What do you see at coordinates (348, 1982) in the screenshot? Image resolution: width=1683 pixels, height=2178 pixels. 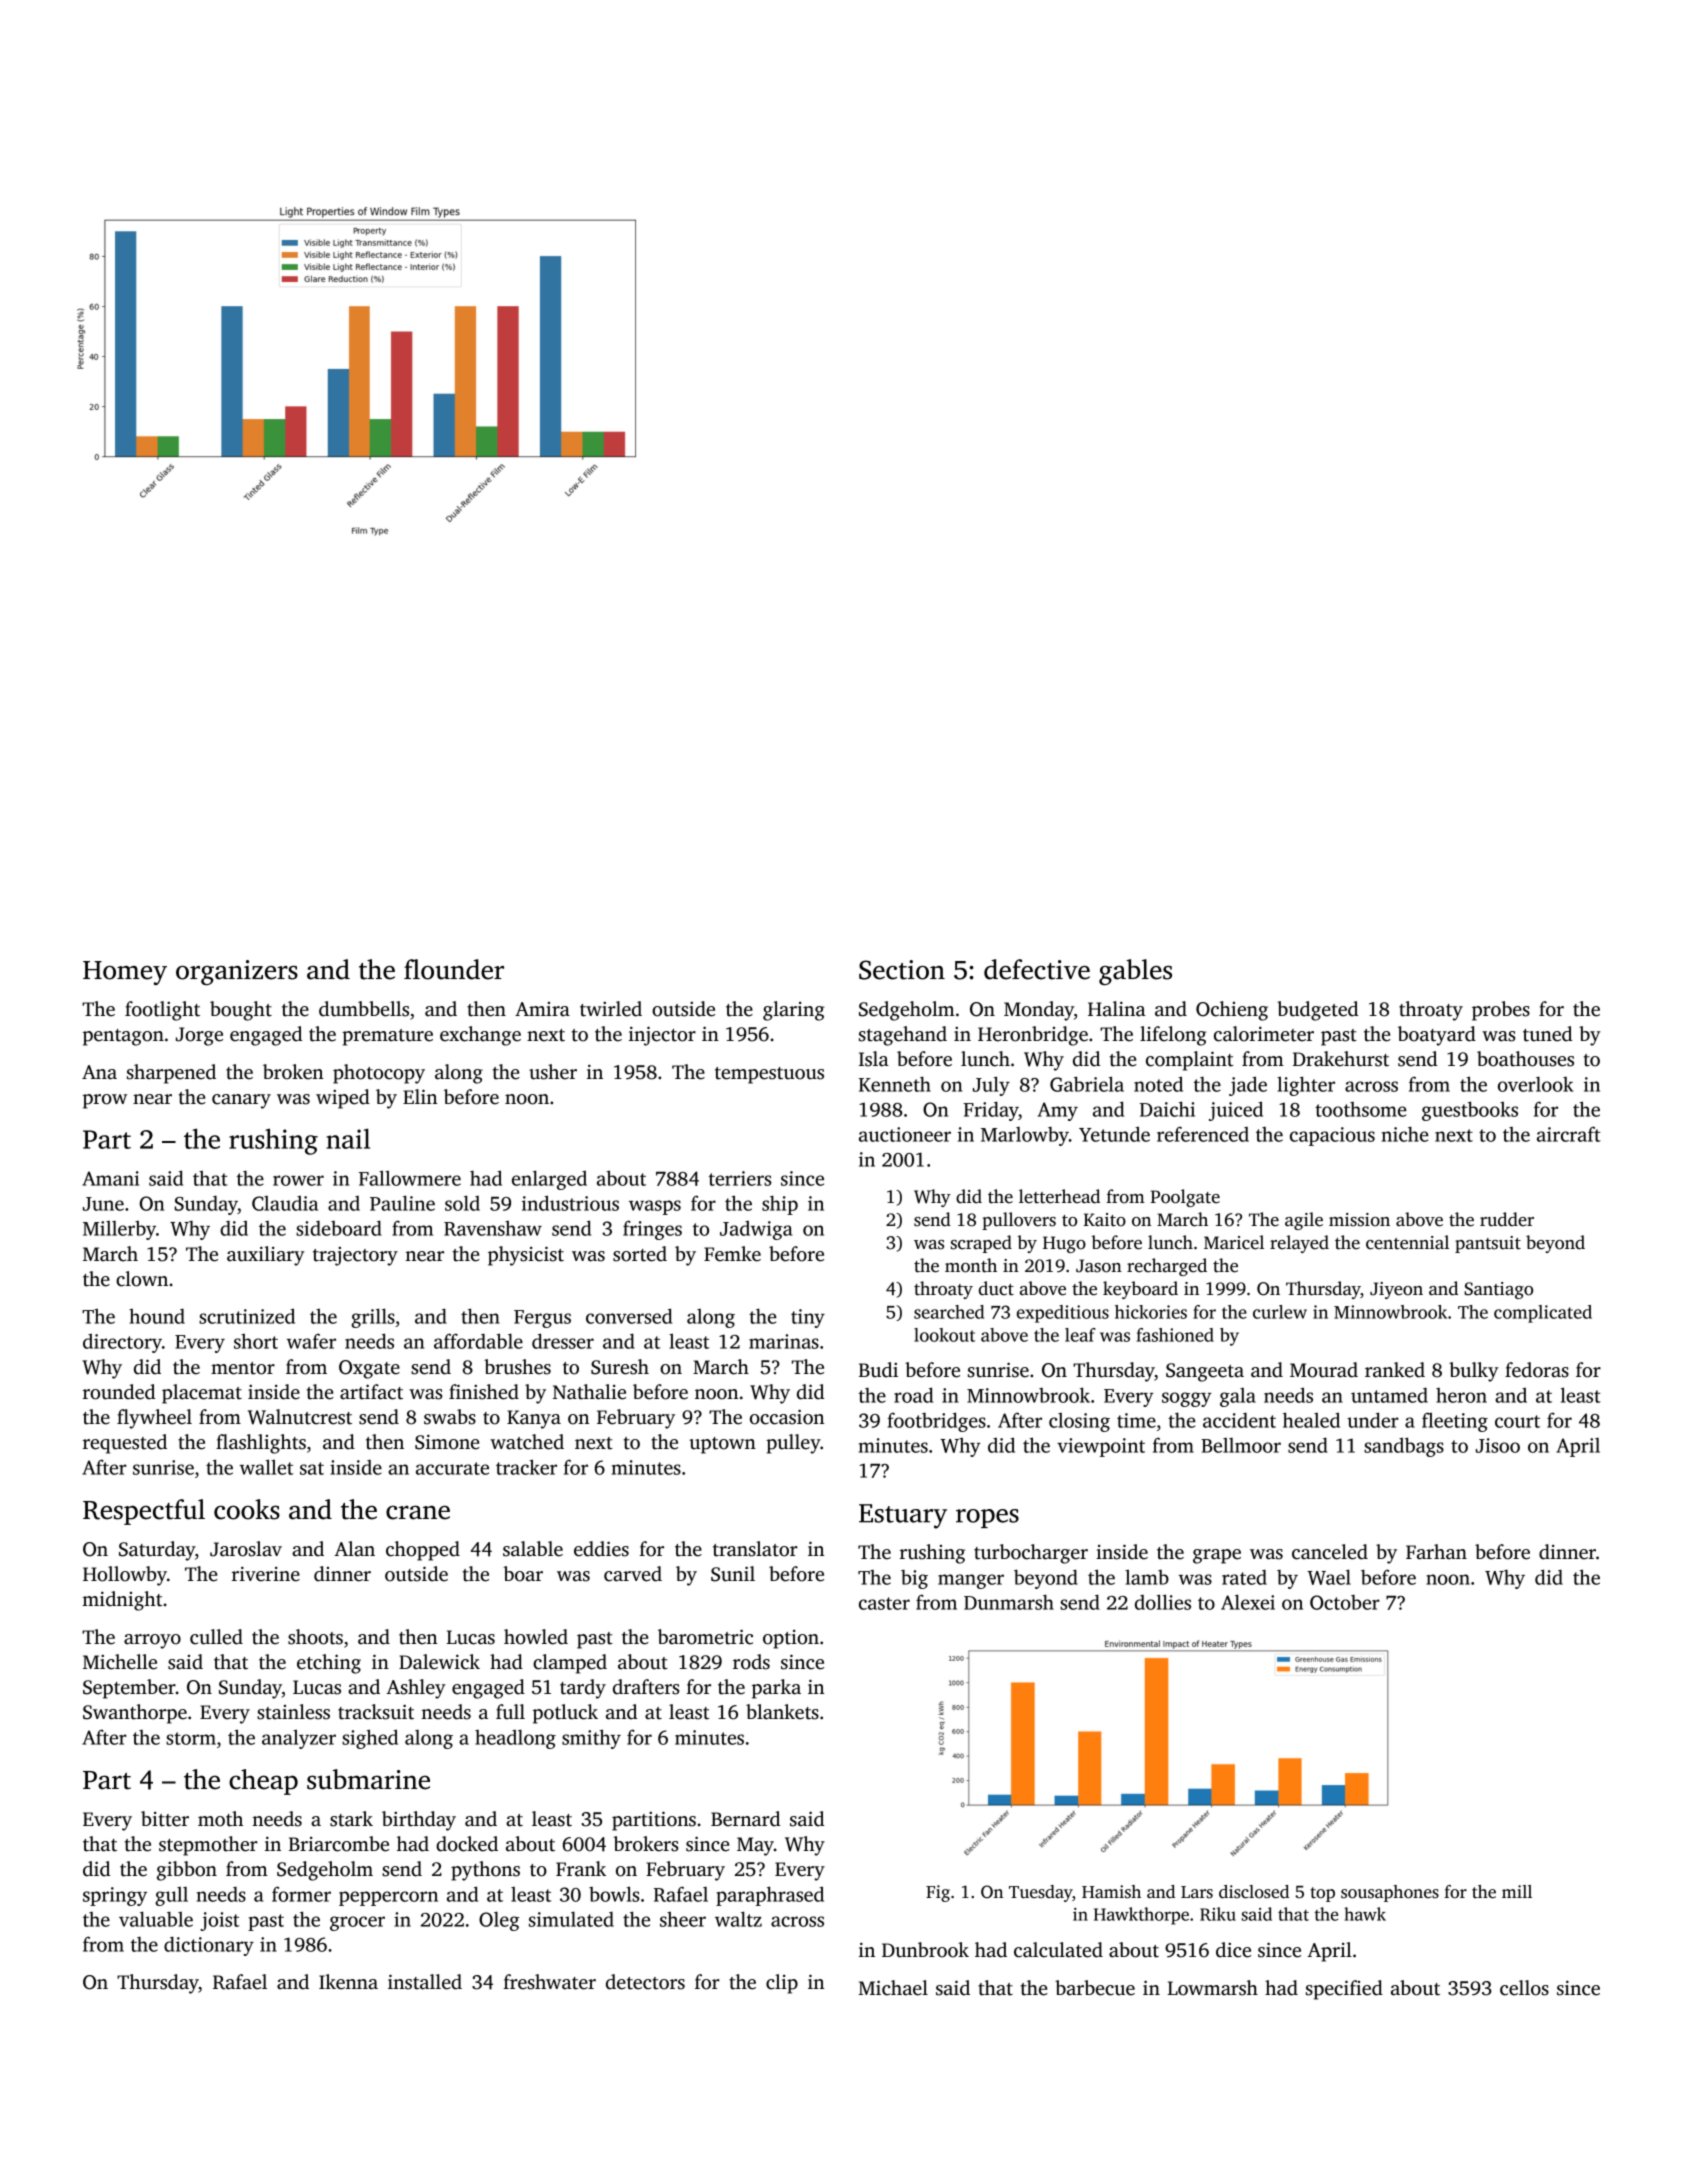 I see `Ikenna` at bounding box center [348, 1982].
